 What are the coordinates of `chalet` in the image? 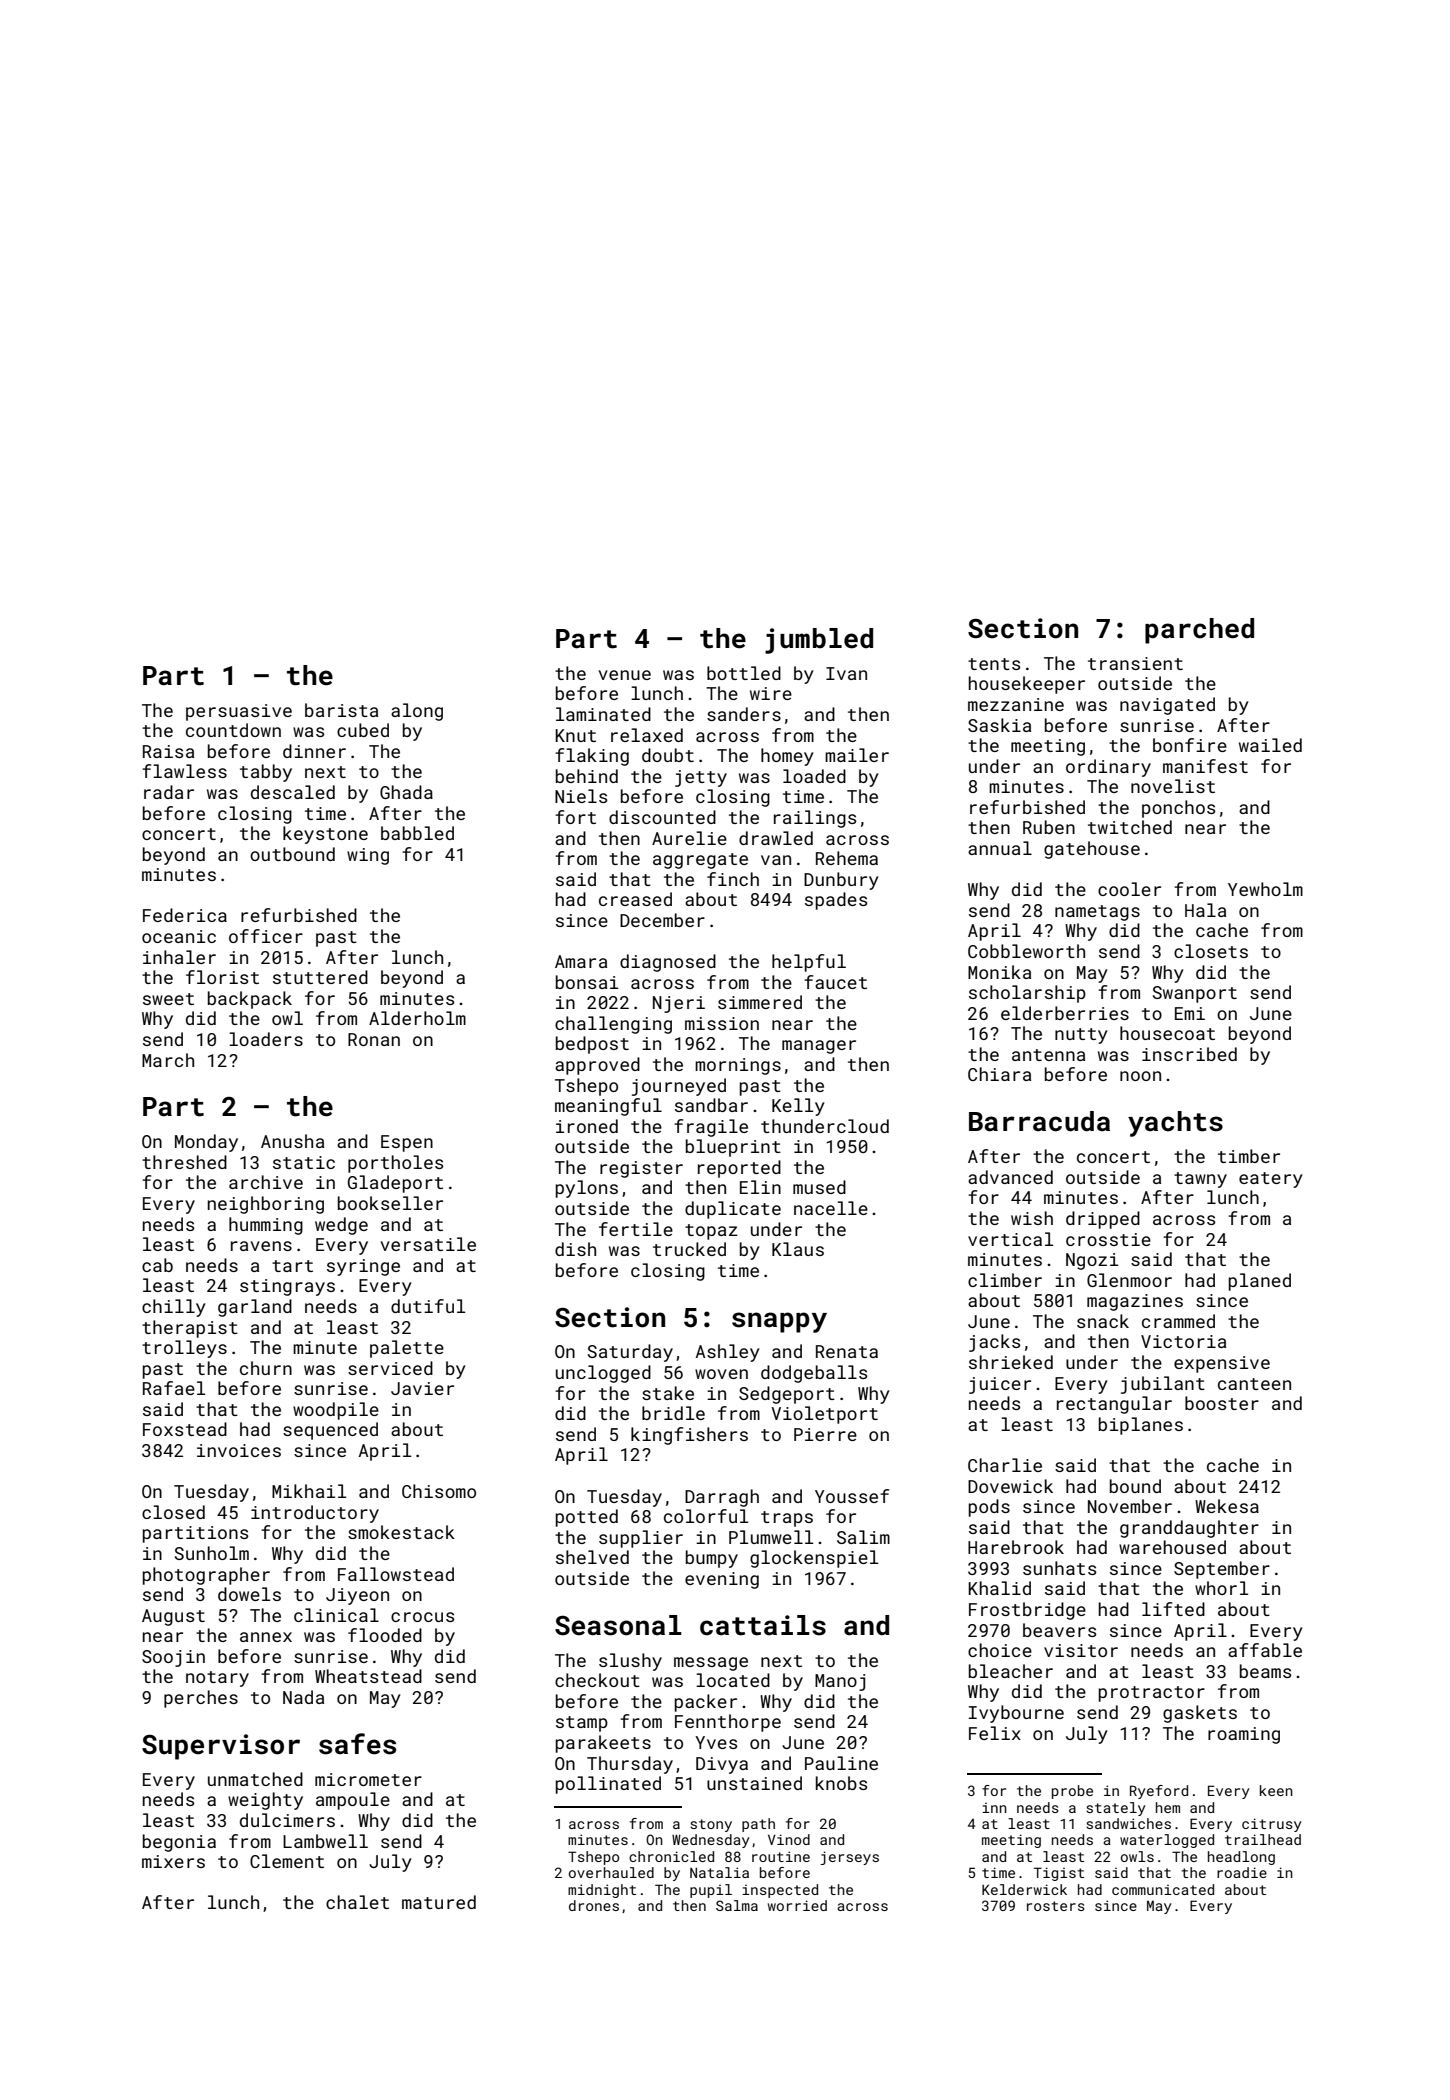 It's located at (357, 1902).
